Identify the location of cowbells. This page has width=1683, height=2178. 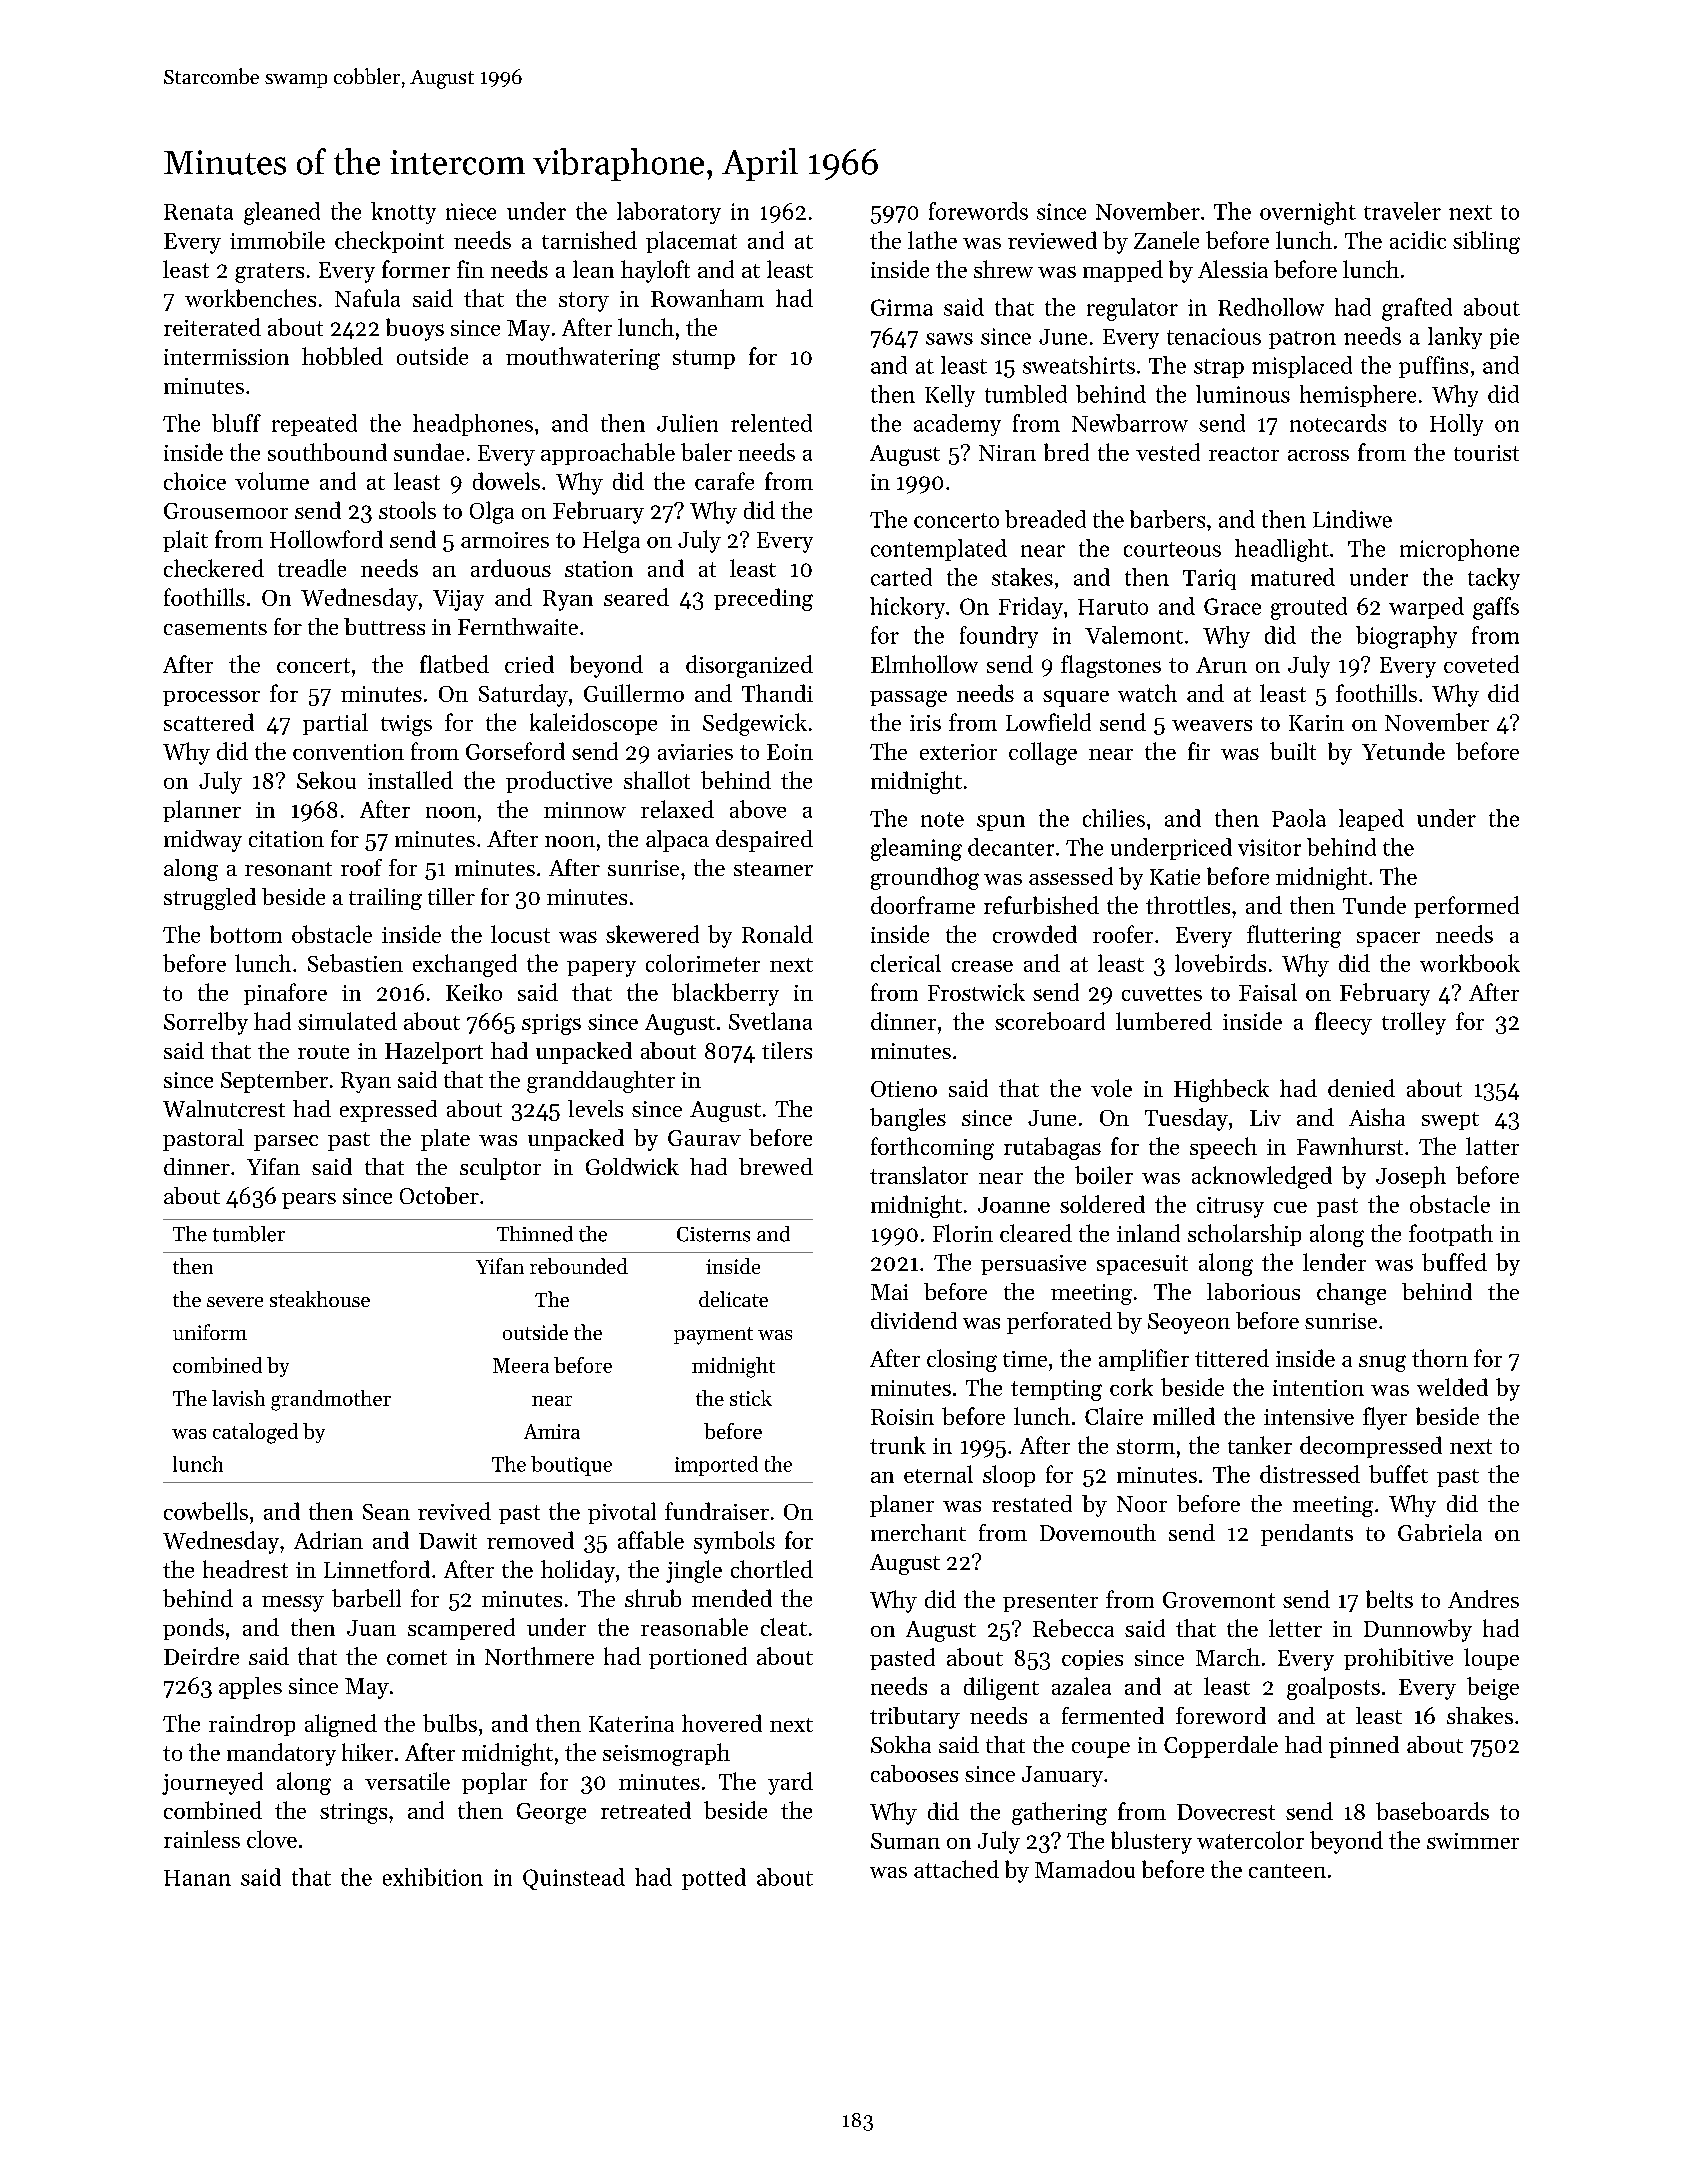
(206, 1511).
